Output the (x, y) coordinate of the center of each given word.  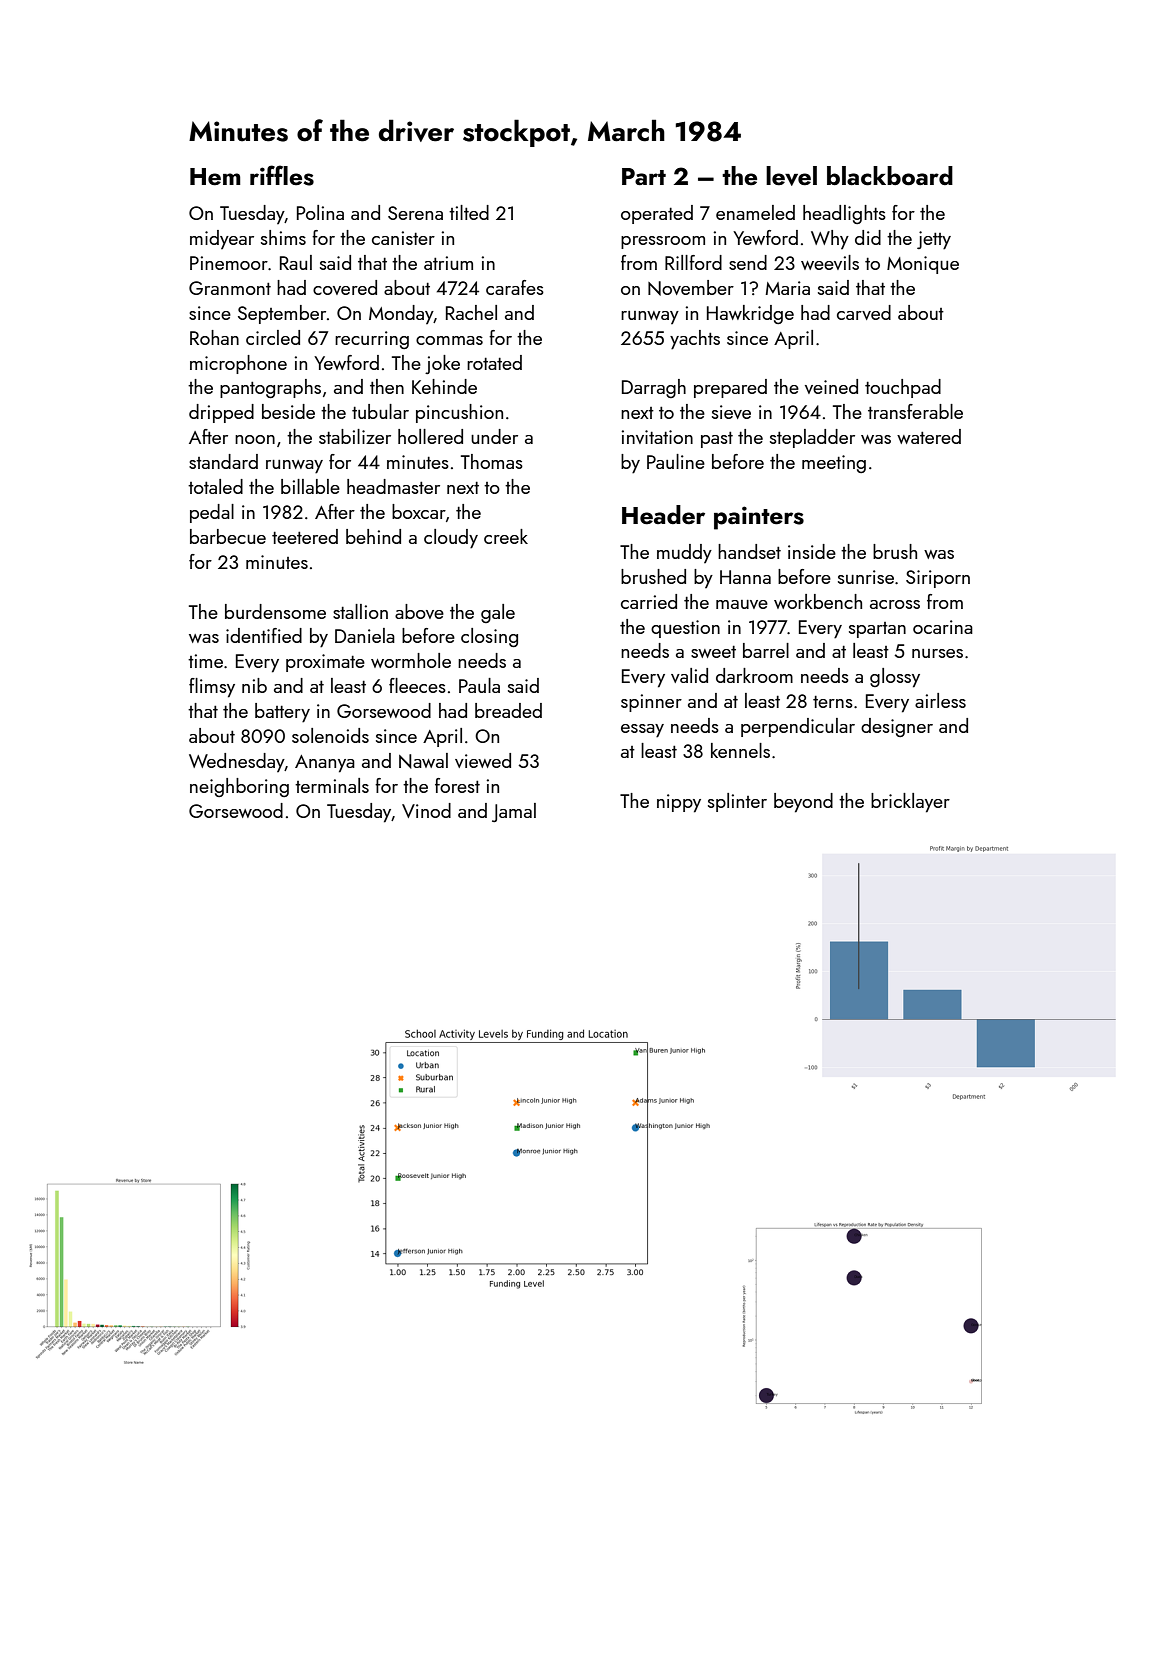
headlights (844, 214)
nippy (679, 803)
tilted (469, 212)
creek (506, 536)
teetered (305, 536)
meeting (834, 464)
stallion (360, 611)
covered (345, 287)
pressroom (663, 242)
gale (498, 613)
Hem (215, 177)
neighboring (239, 787)
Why (830, 239)
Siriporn (938, 579)
